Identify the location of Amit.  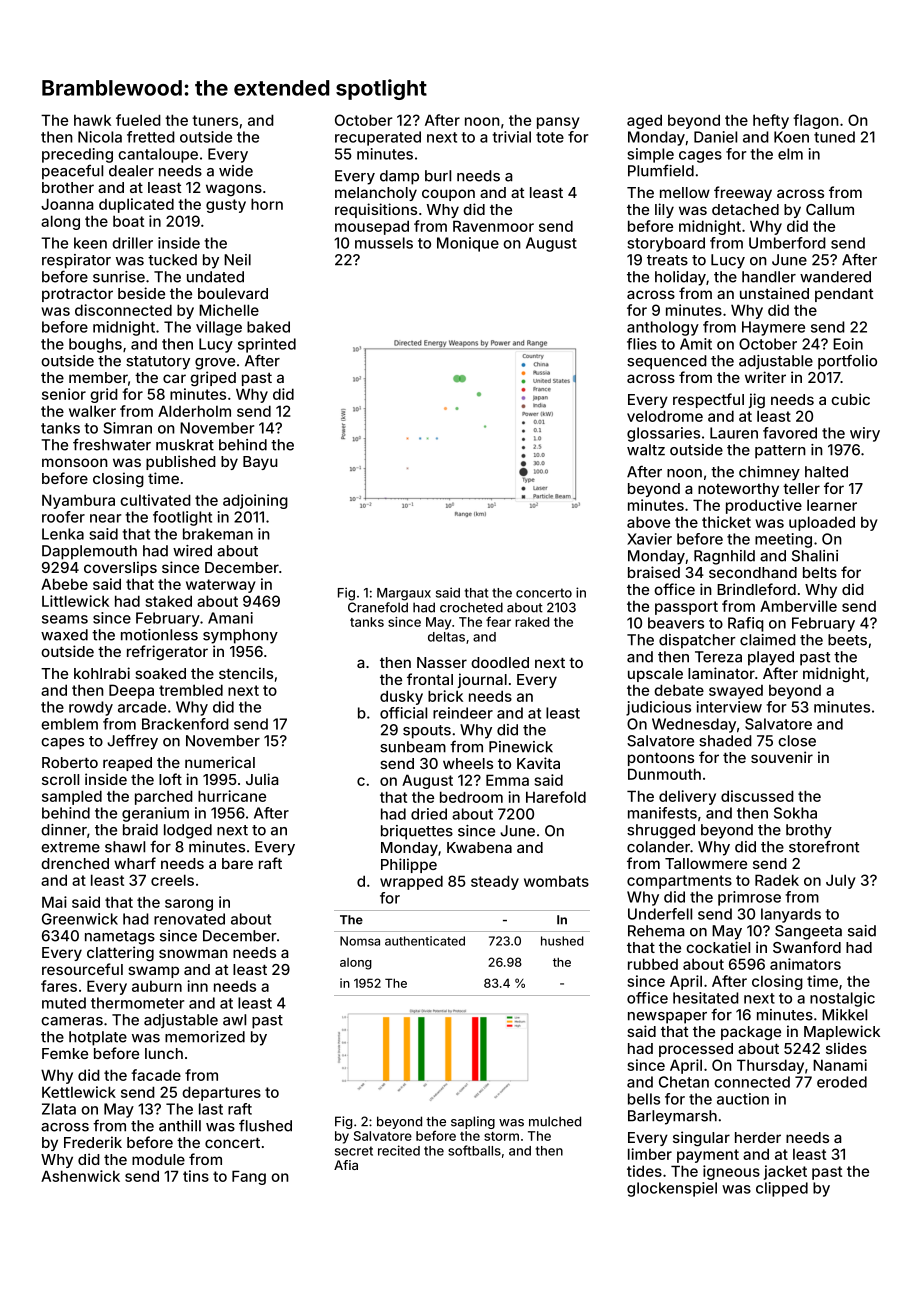
(696, 344).
